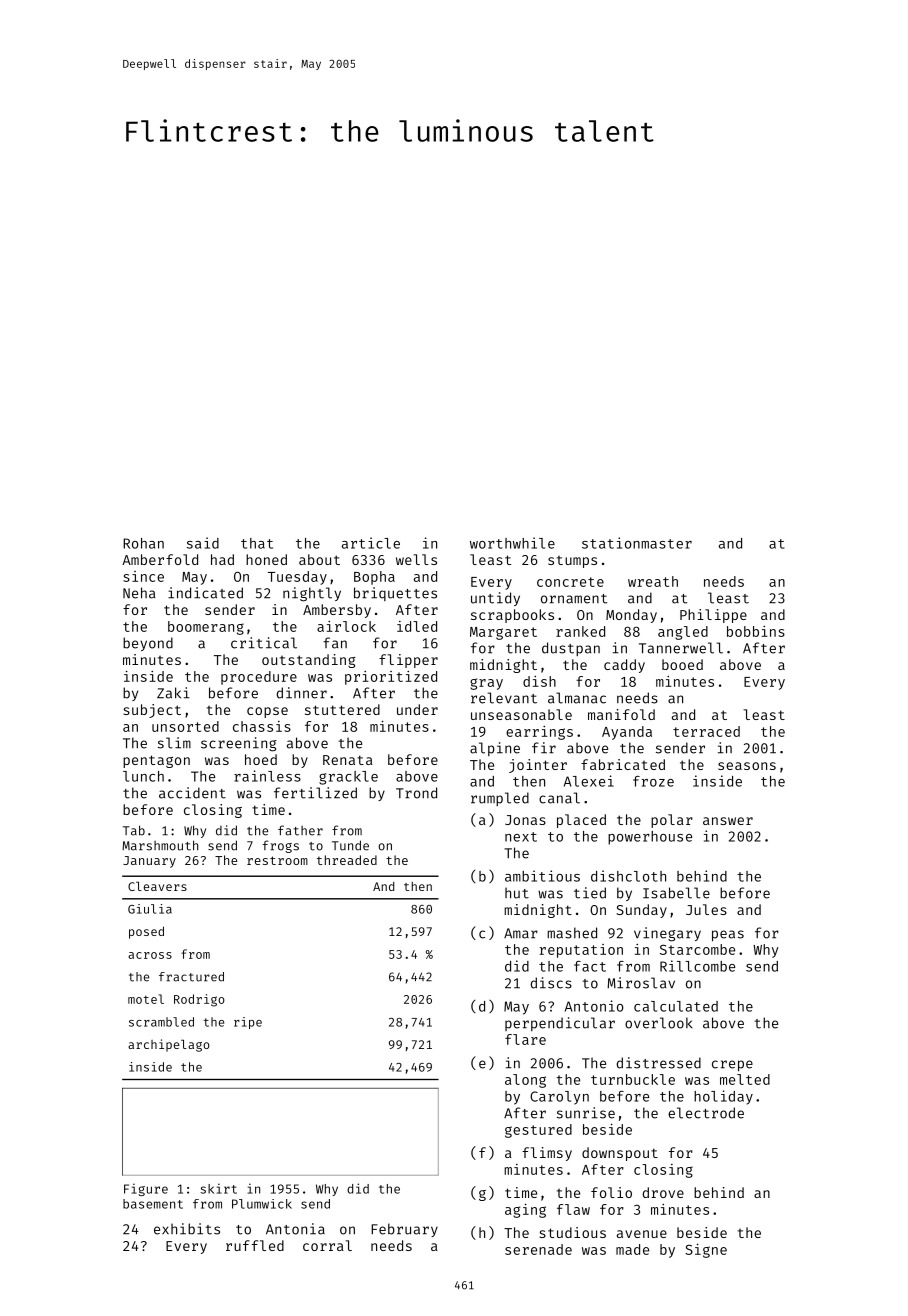 The width and height of the screenshot is (908, 1316). I want to click on electrode, so click(706, 1113).
